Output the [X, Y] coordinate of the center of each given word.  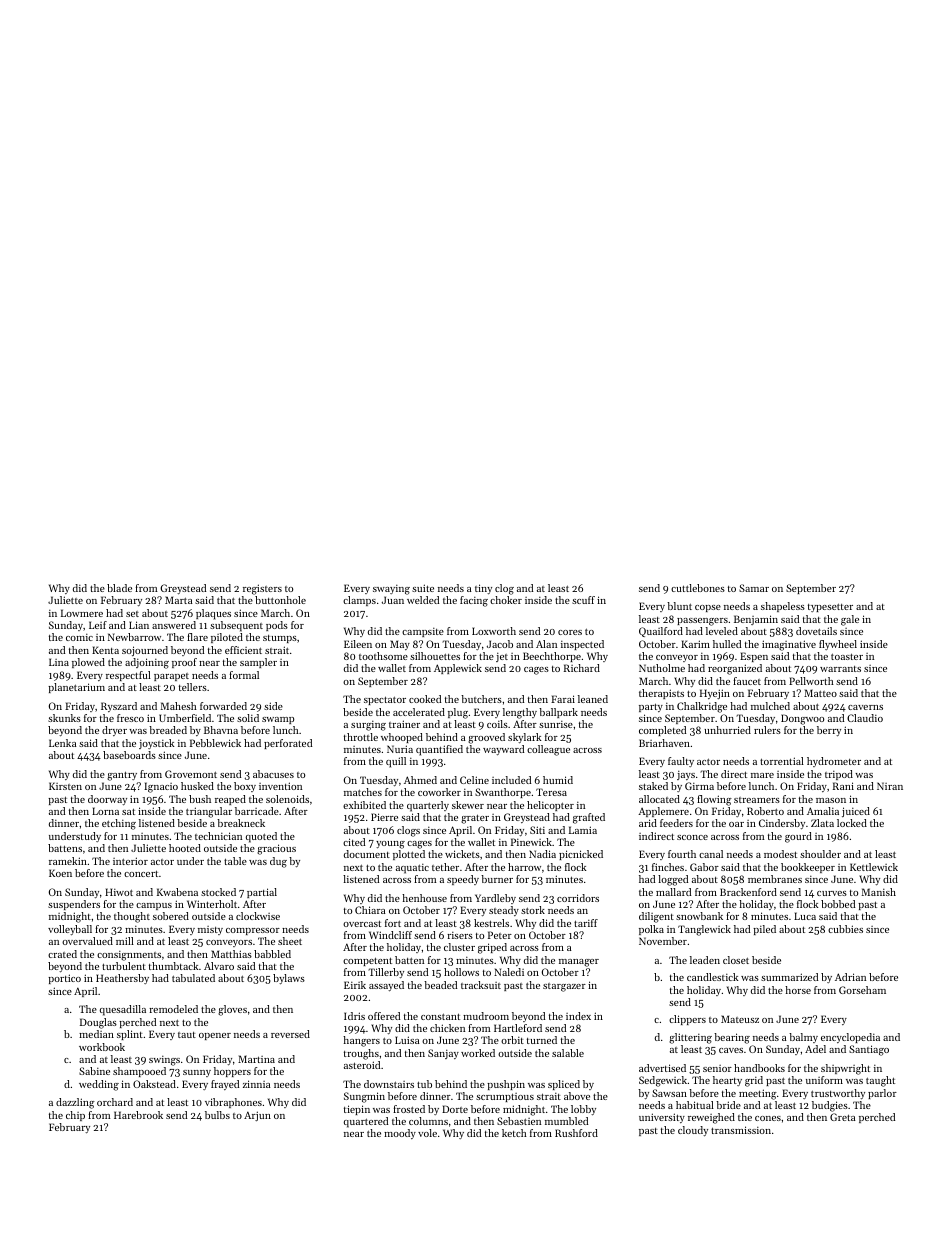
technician [218, 836]
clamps [359, 601]
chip [75, 1116]
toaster [847, 656]
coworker [439, 792]
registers [262, 589]
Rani [843, 786]
